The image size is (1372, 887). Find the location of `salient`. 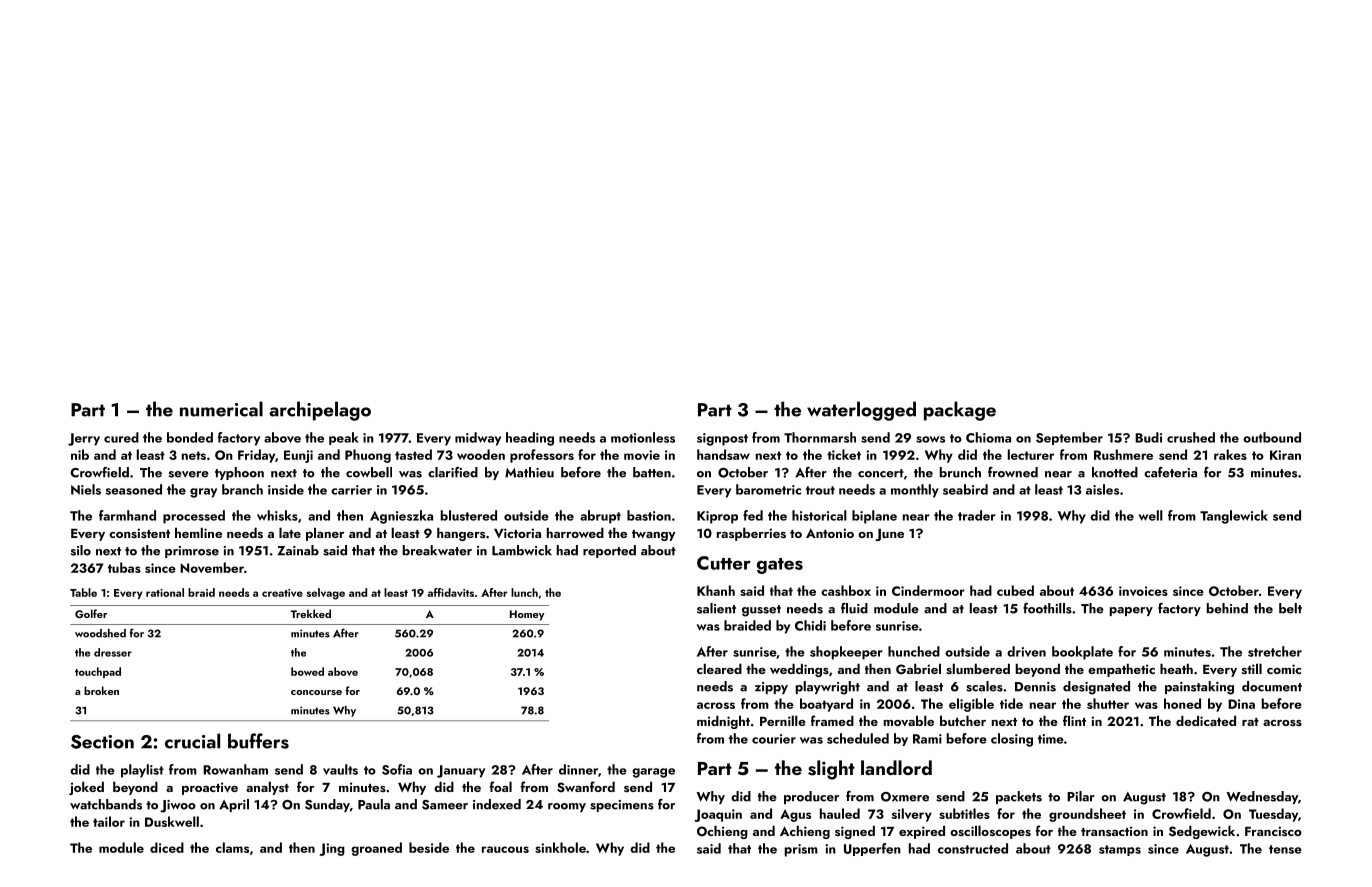

salient is located at coordinates (716, 608).
